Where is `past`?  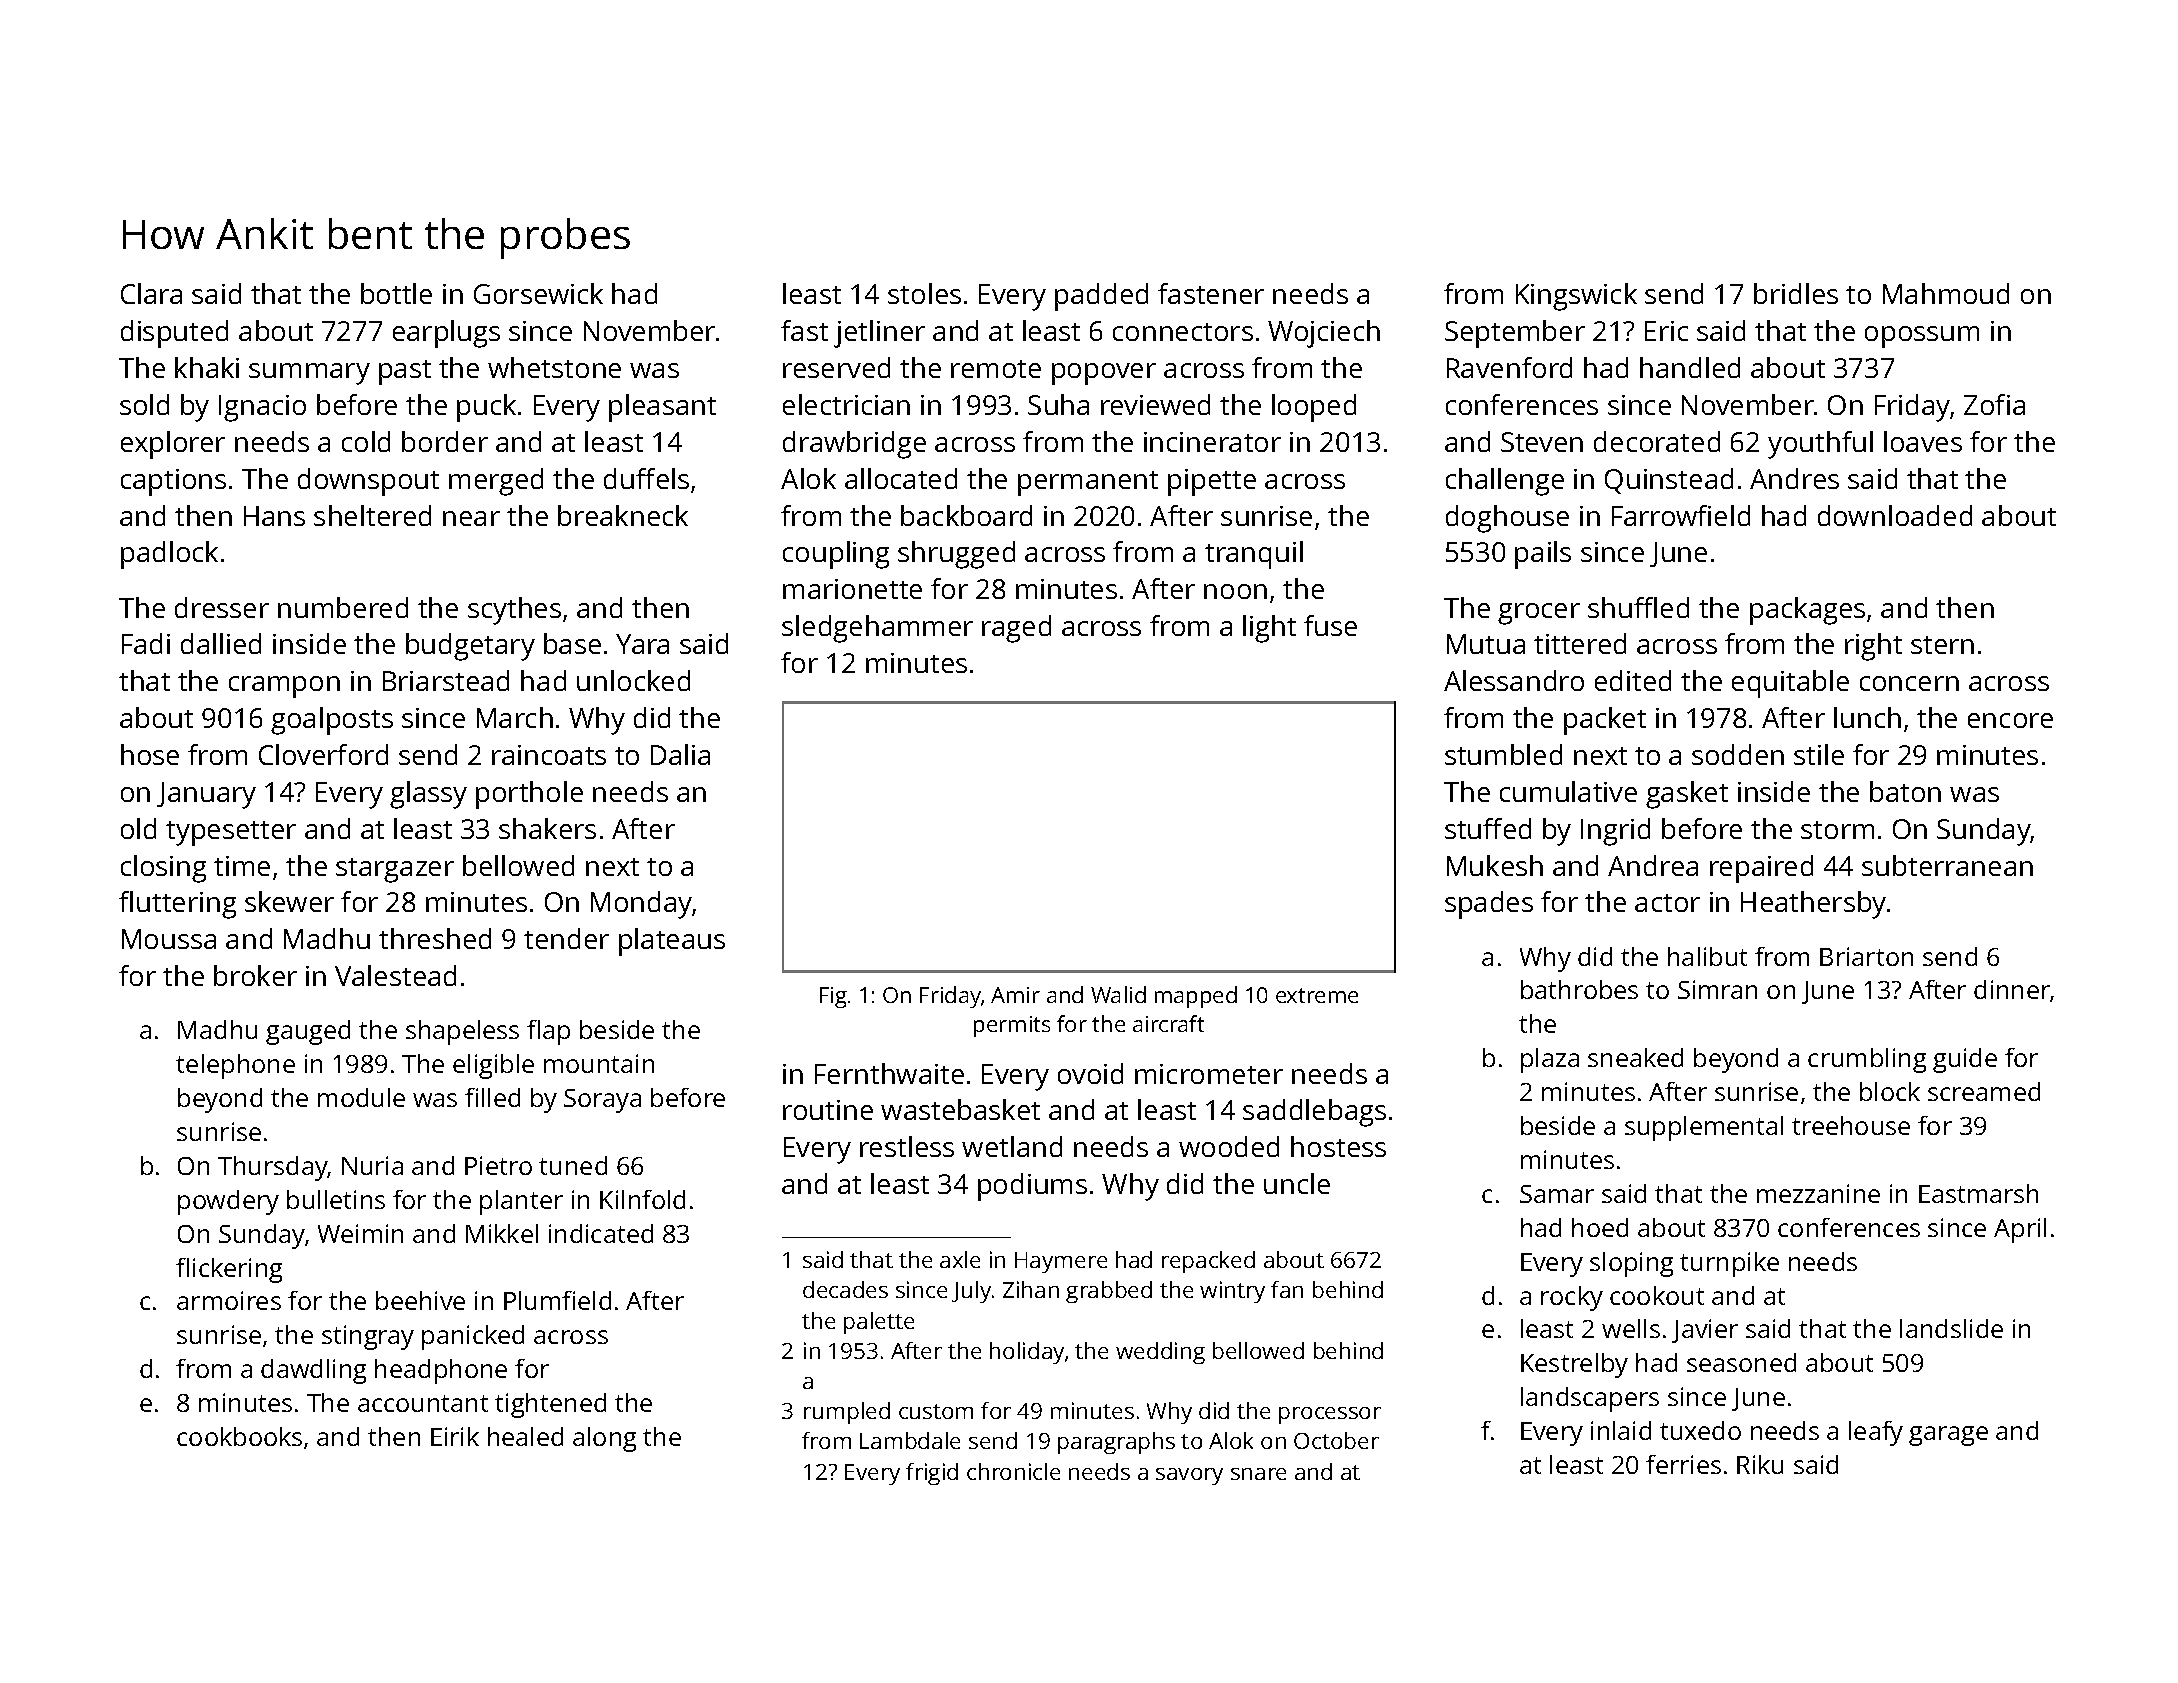 past is located at coordinates (405, 372).
